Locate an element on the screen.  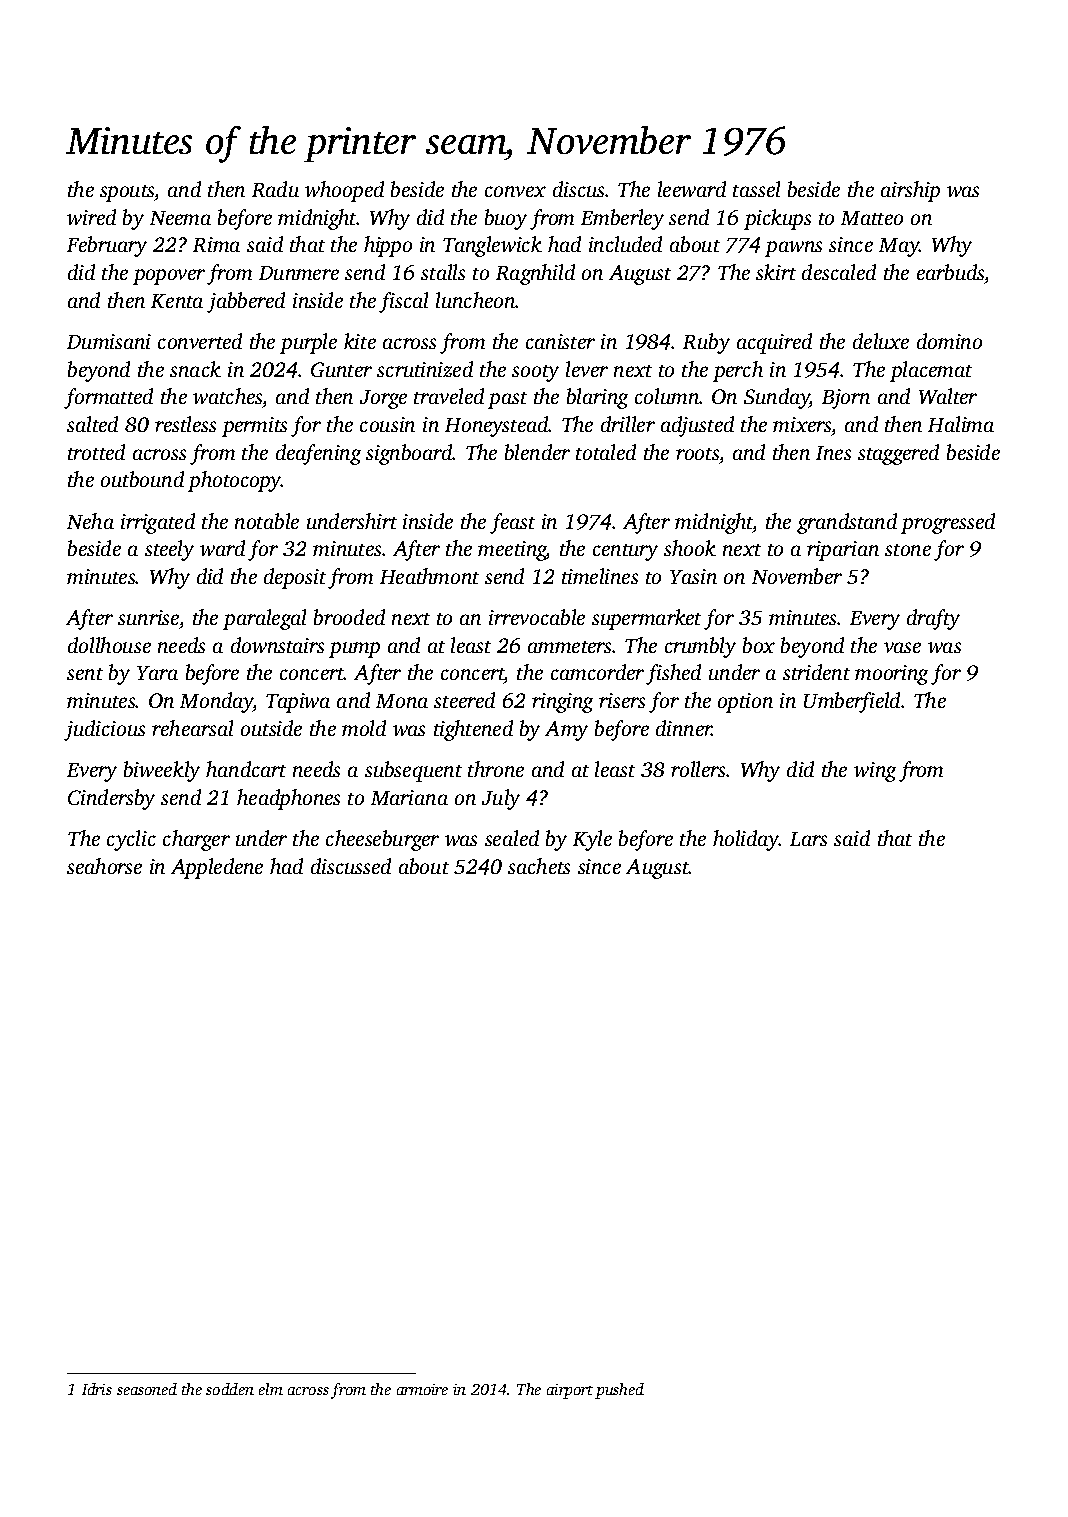
spouts is located at coordinates (127, 193).
